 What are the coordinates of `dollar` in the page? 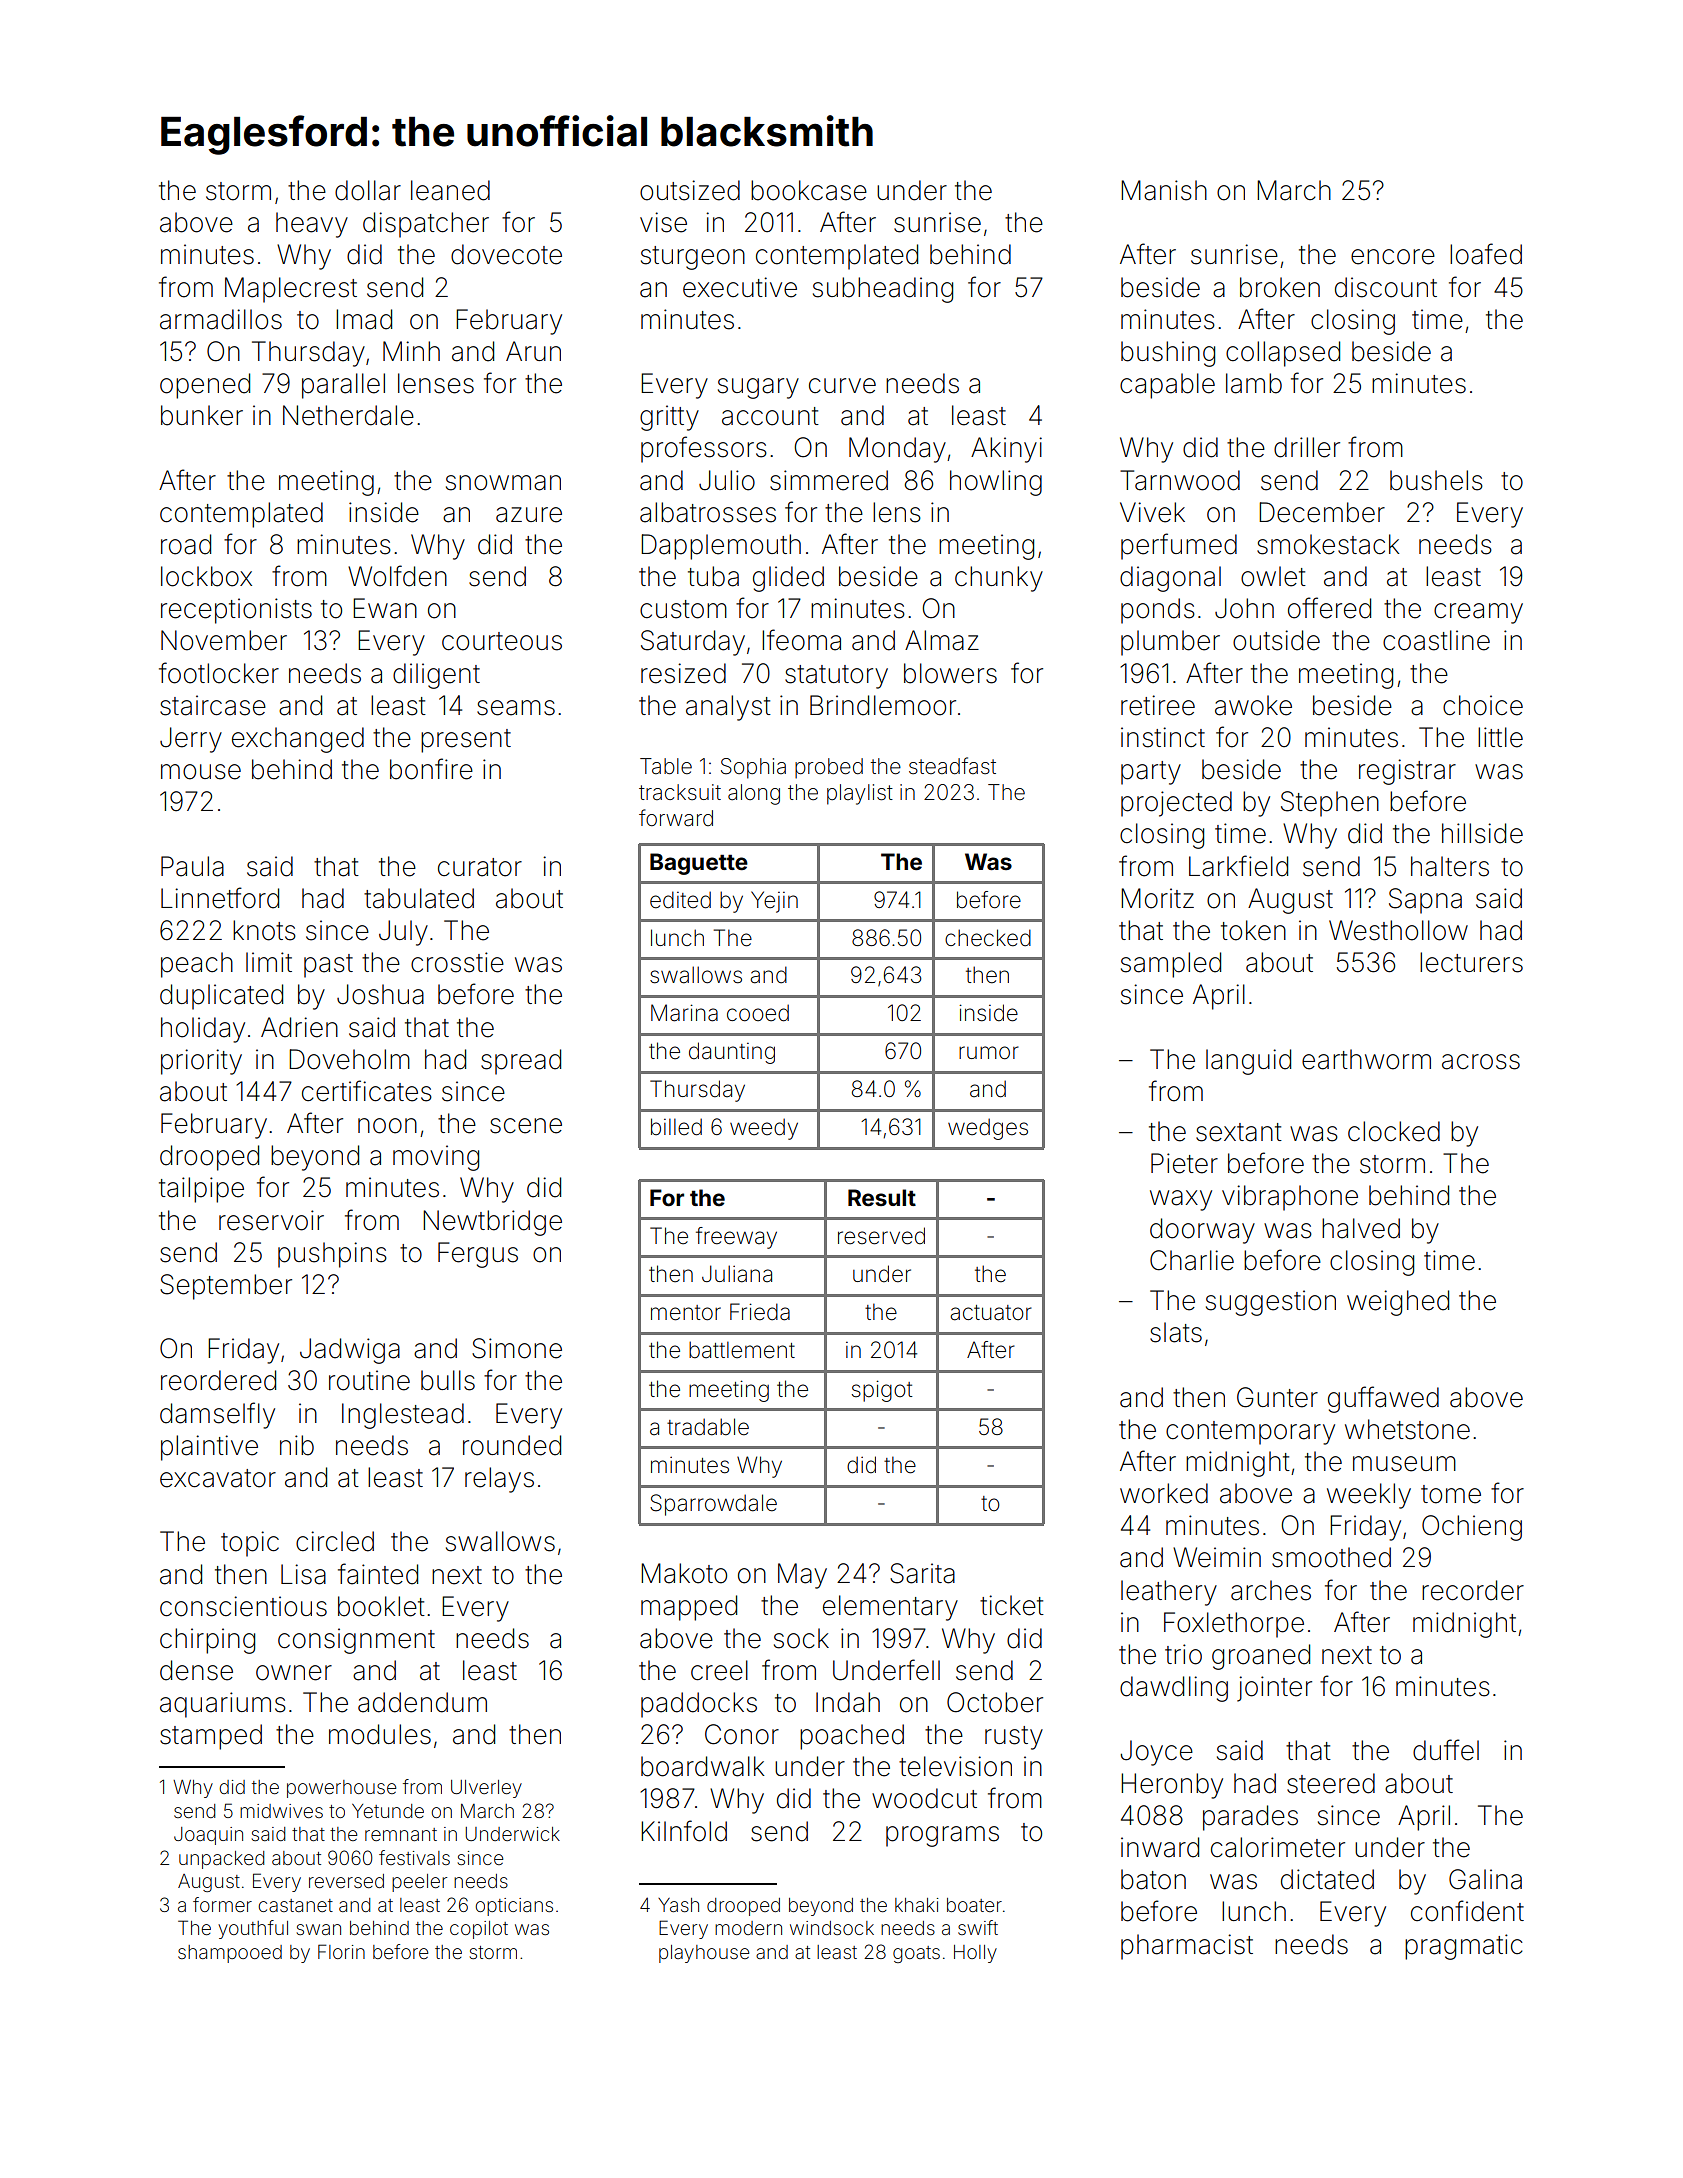 It's located at (368, 190).
